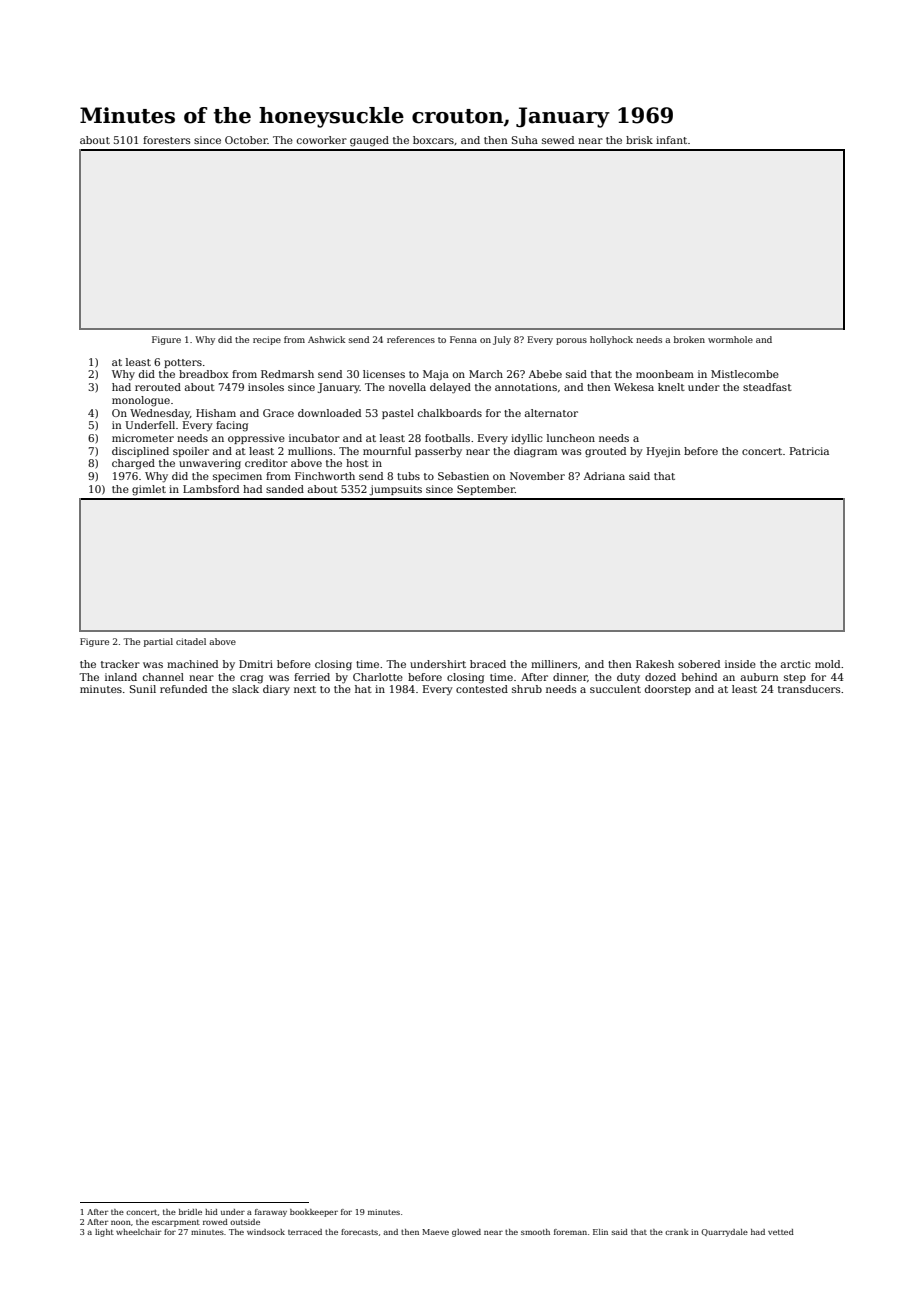  Describe the element at coordinates (433, 140) in the page. I see `boxcars` at that location.
